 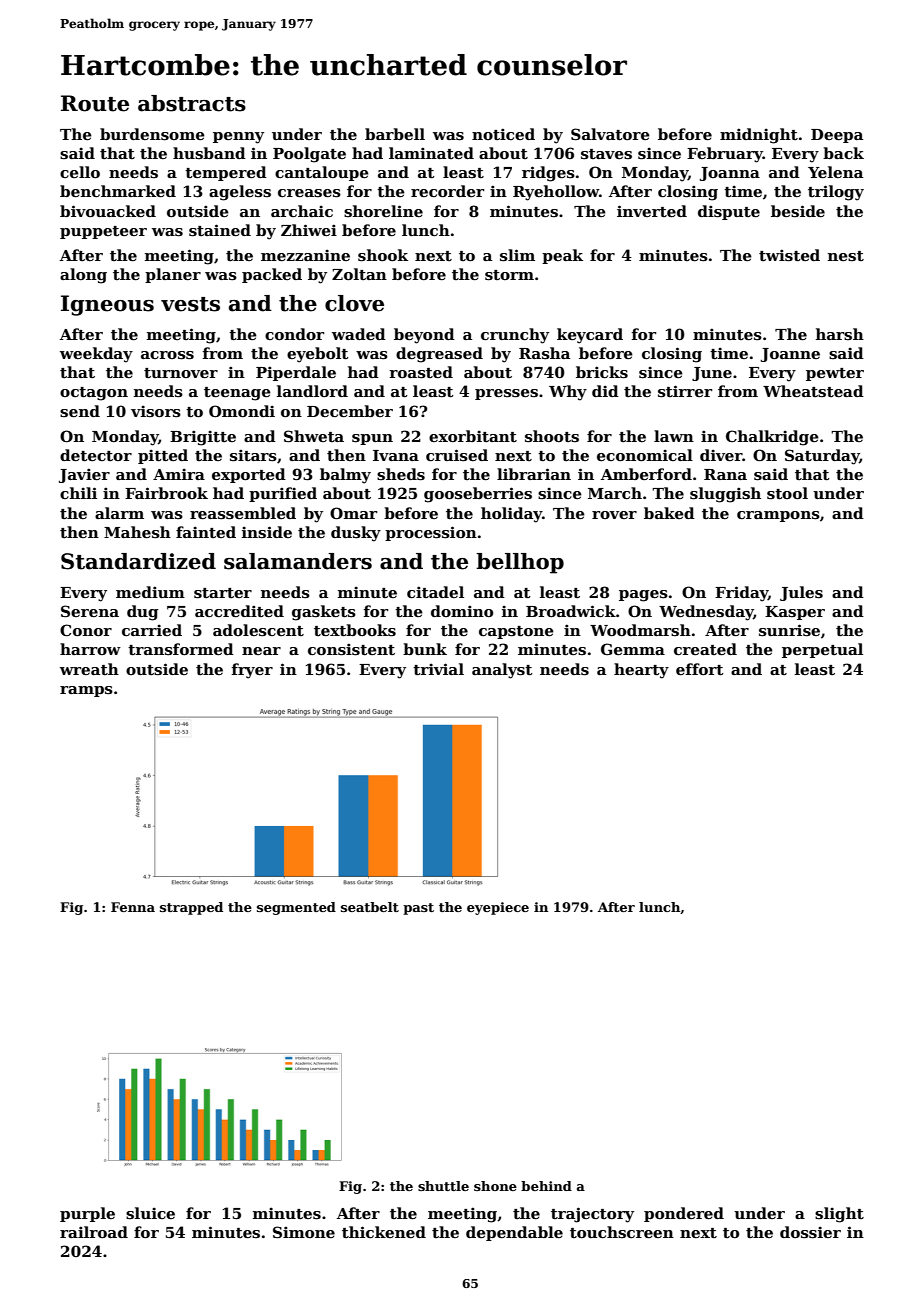 I want to click on eyepiece, so click(x=498, y=908).
